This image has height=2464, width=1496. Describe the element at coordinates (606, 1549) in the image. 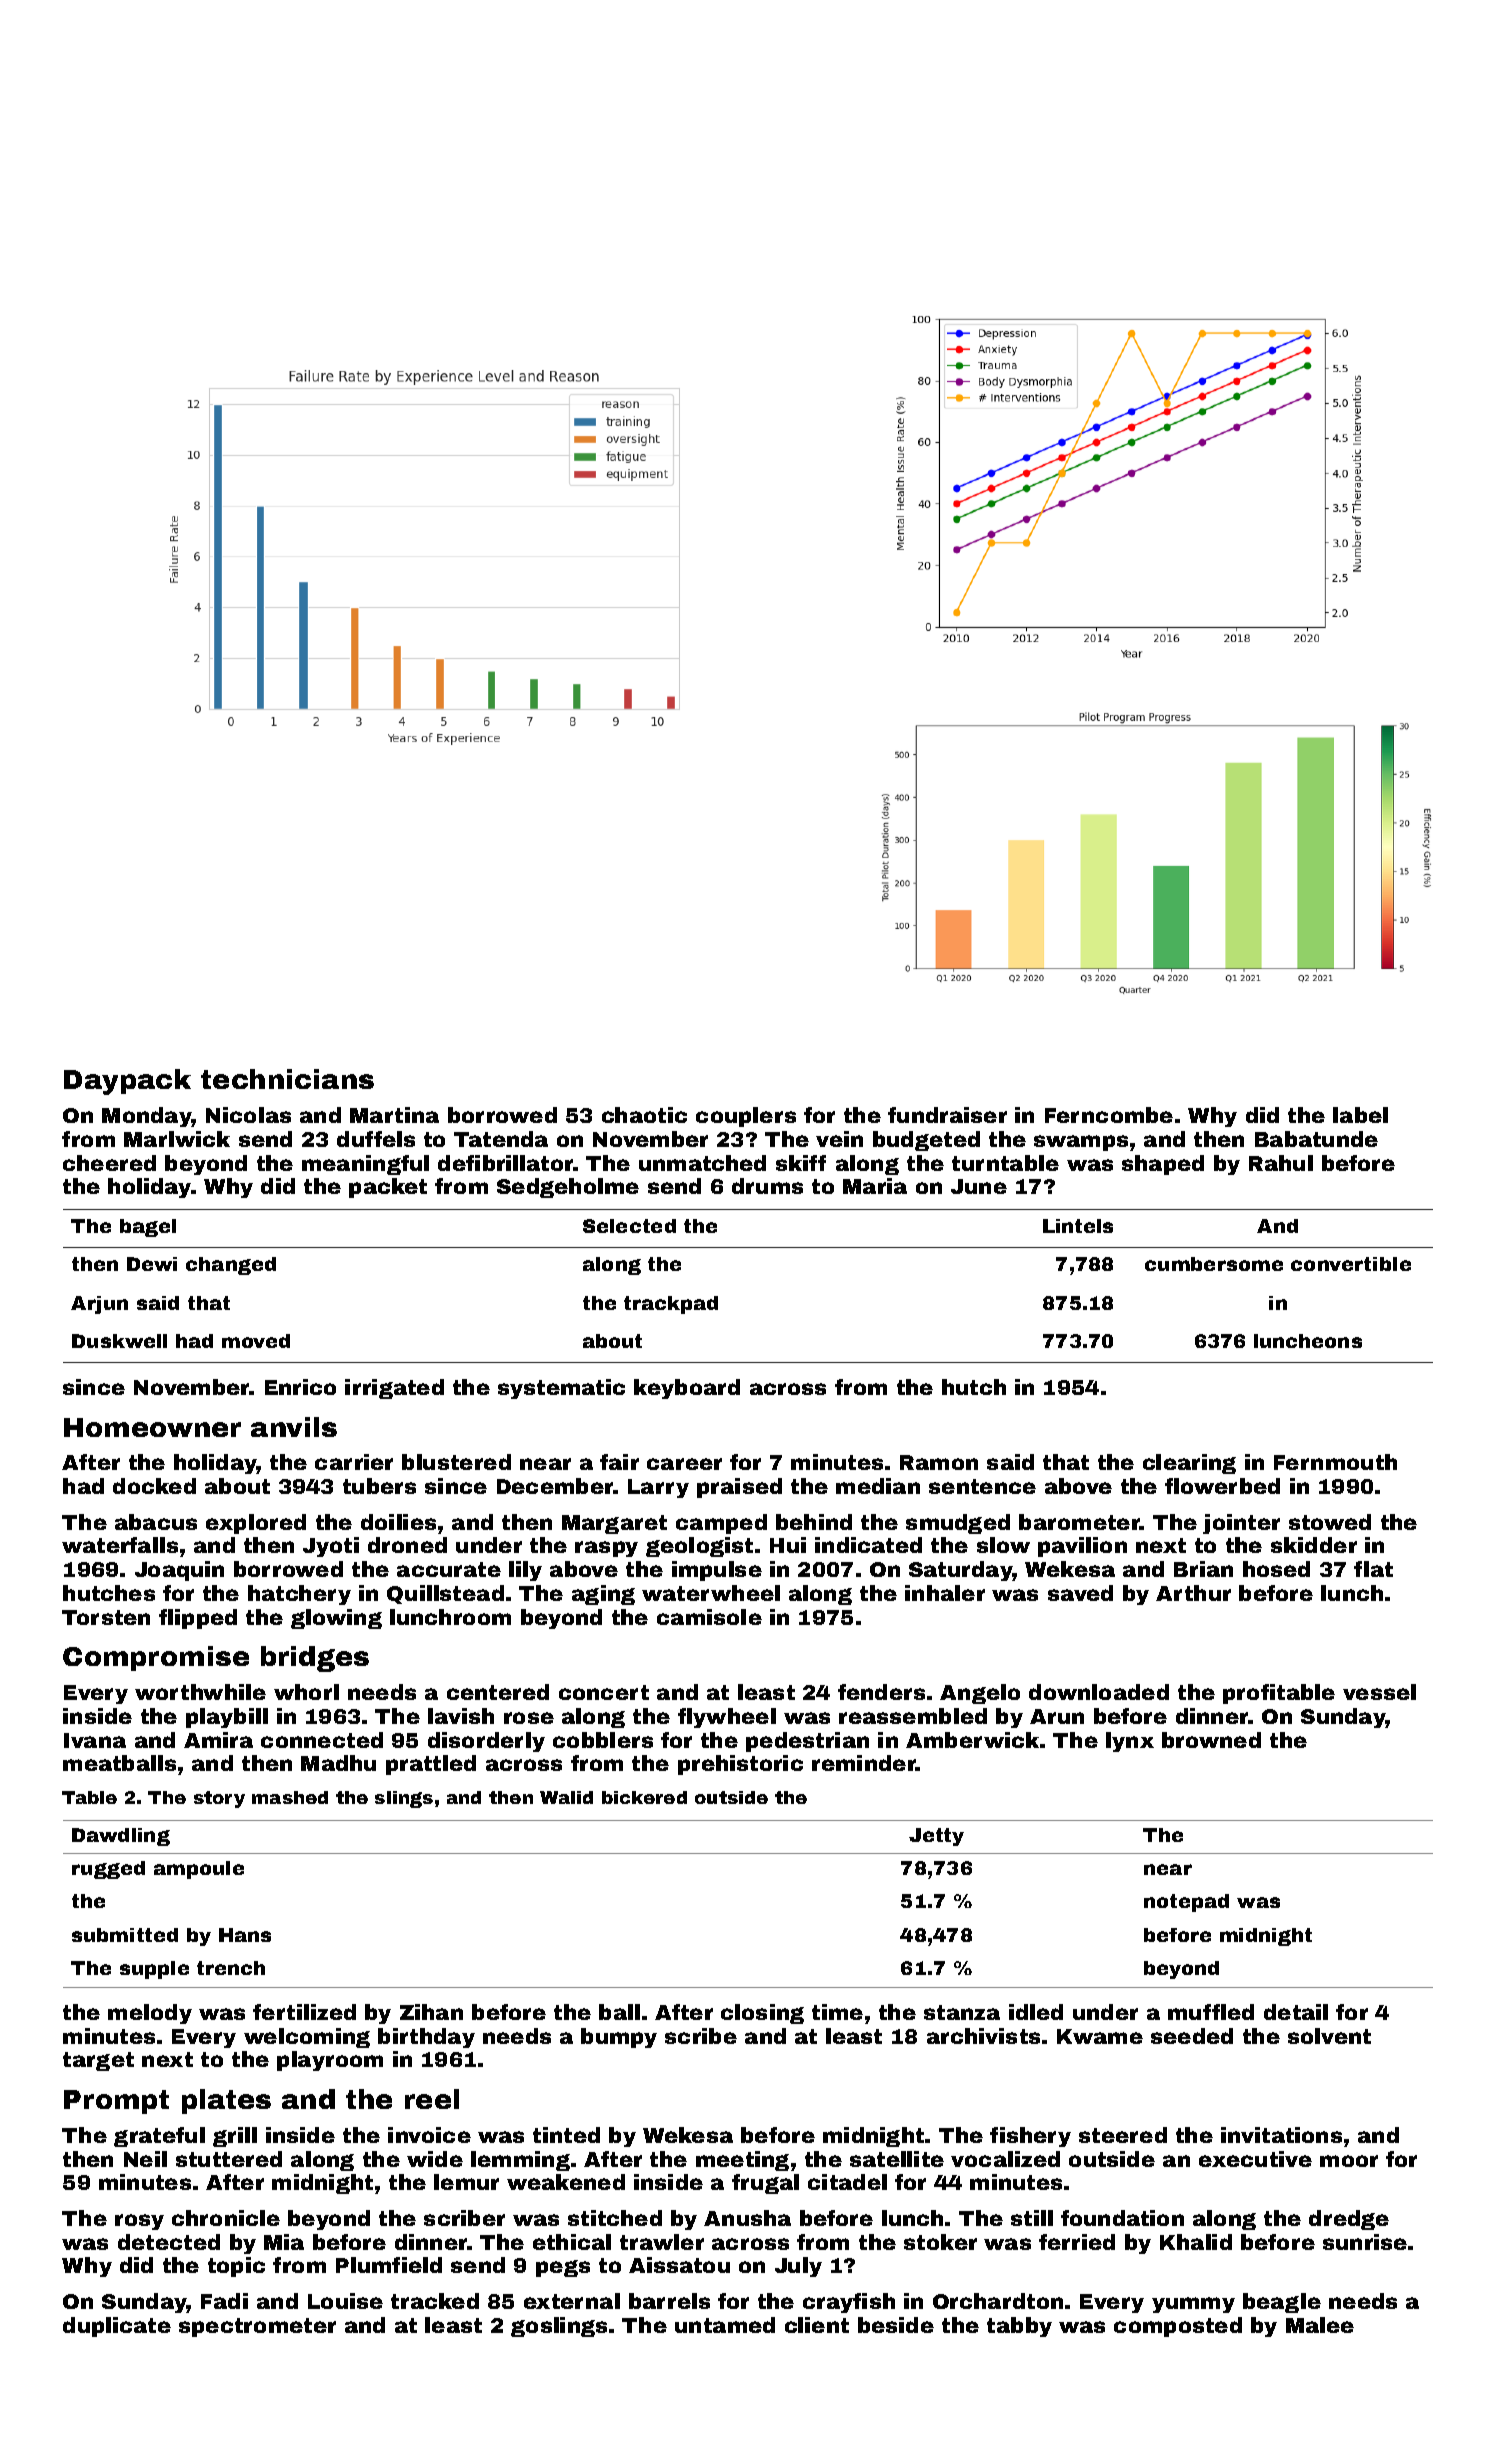

I see `raspy` at that location.
